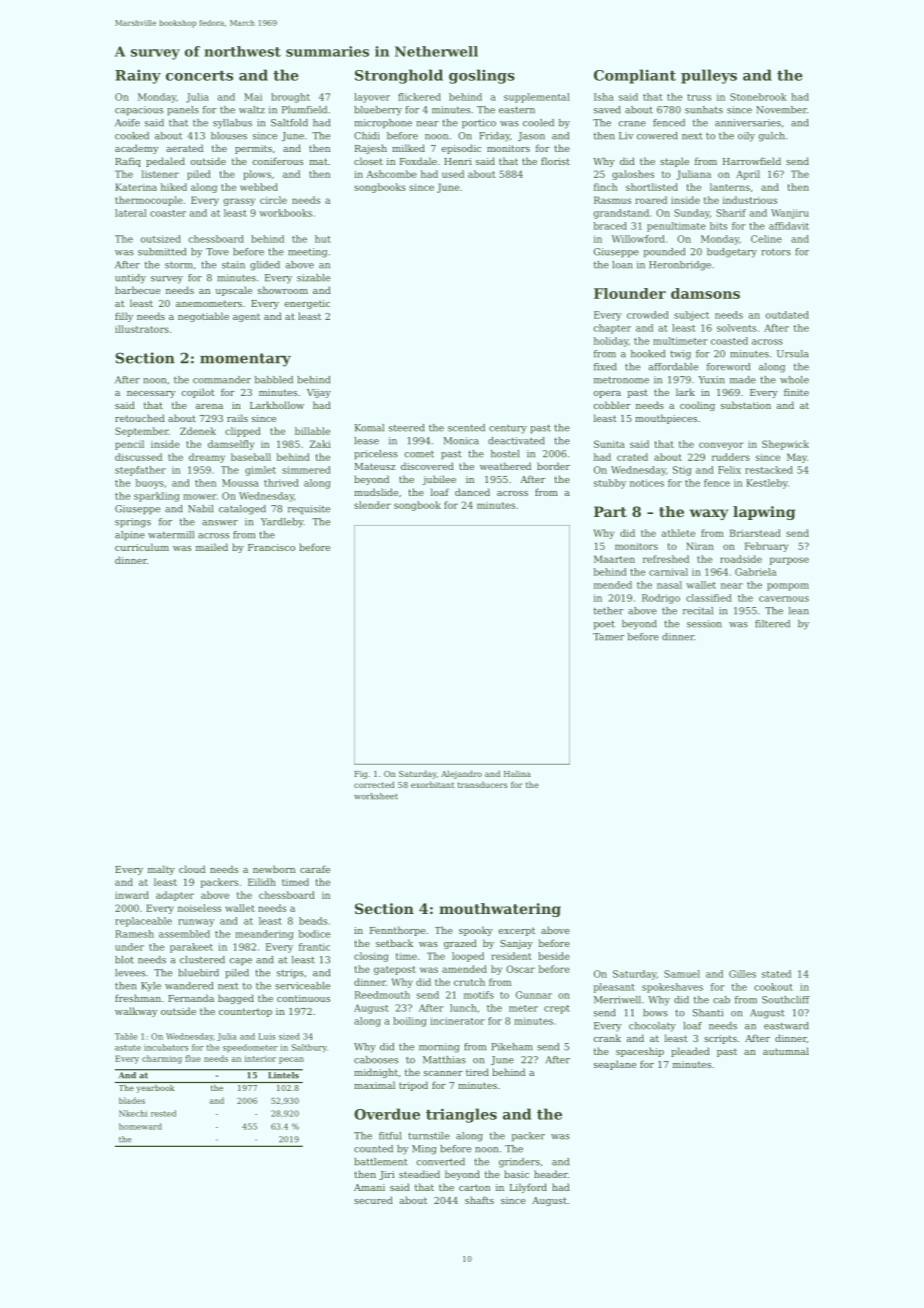 This page has width=924, height=1308. Describe the element at coordinates (551, 1174) in the page. I see `header` at that location.
